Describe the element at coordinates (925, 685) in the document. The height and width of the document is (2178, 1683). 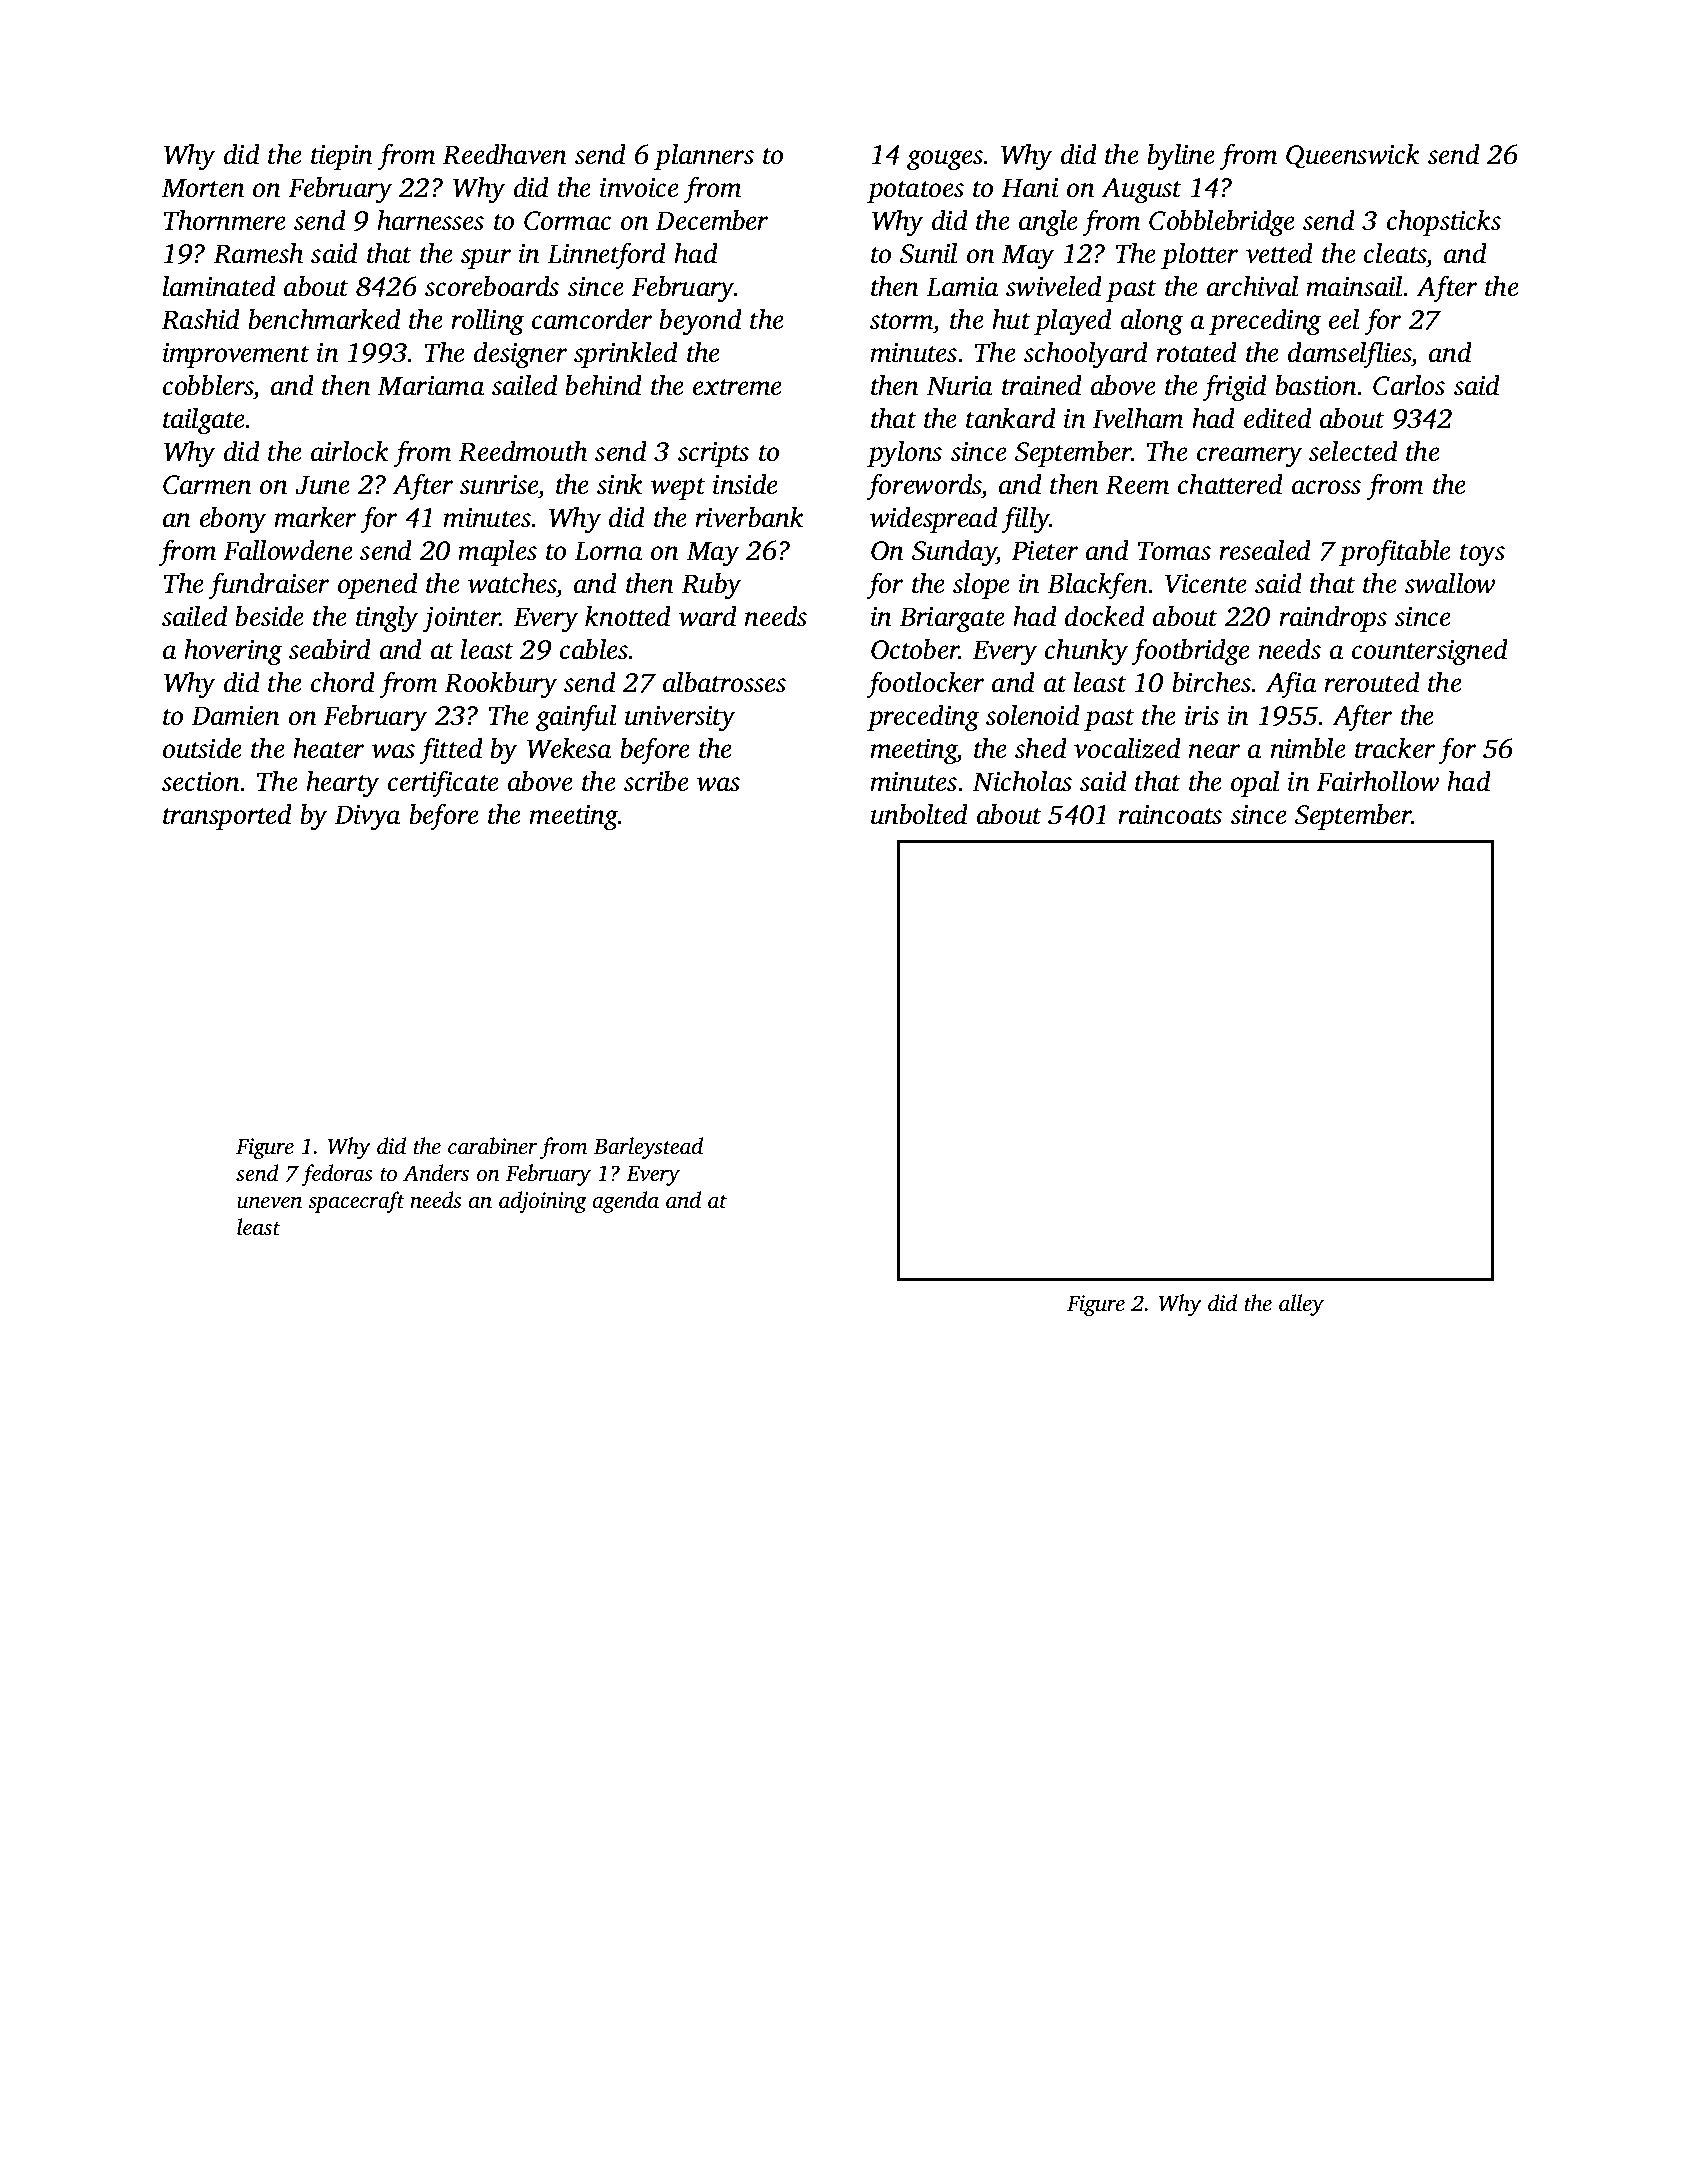
I see `footlocker` at that location.
